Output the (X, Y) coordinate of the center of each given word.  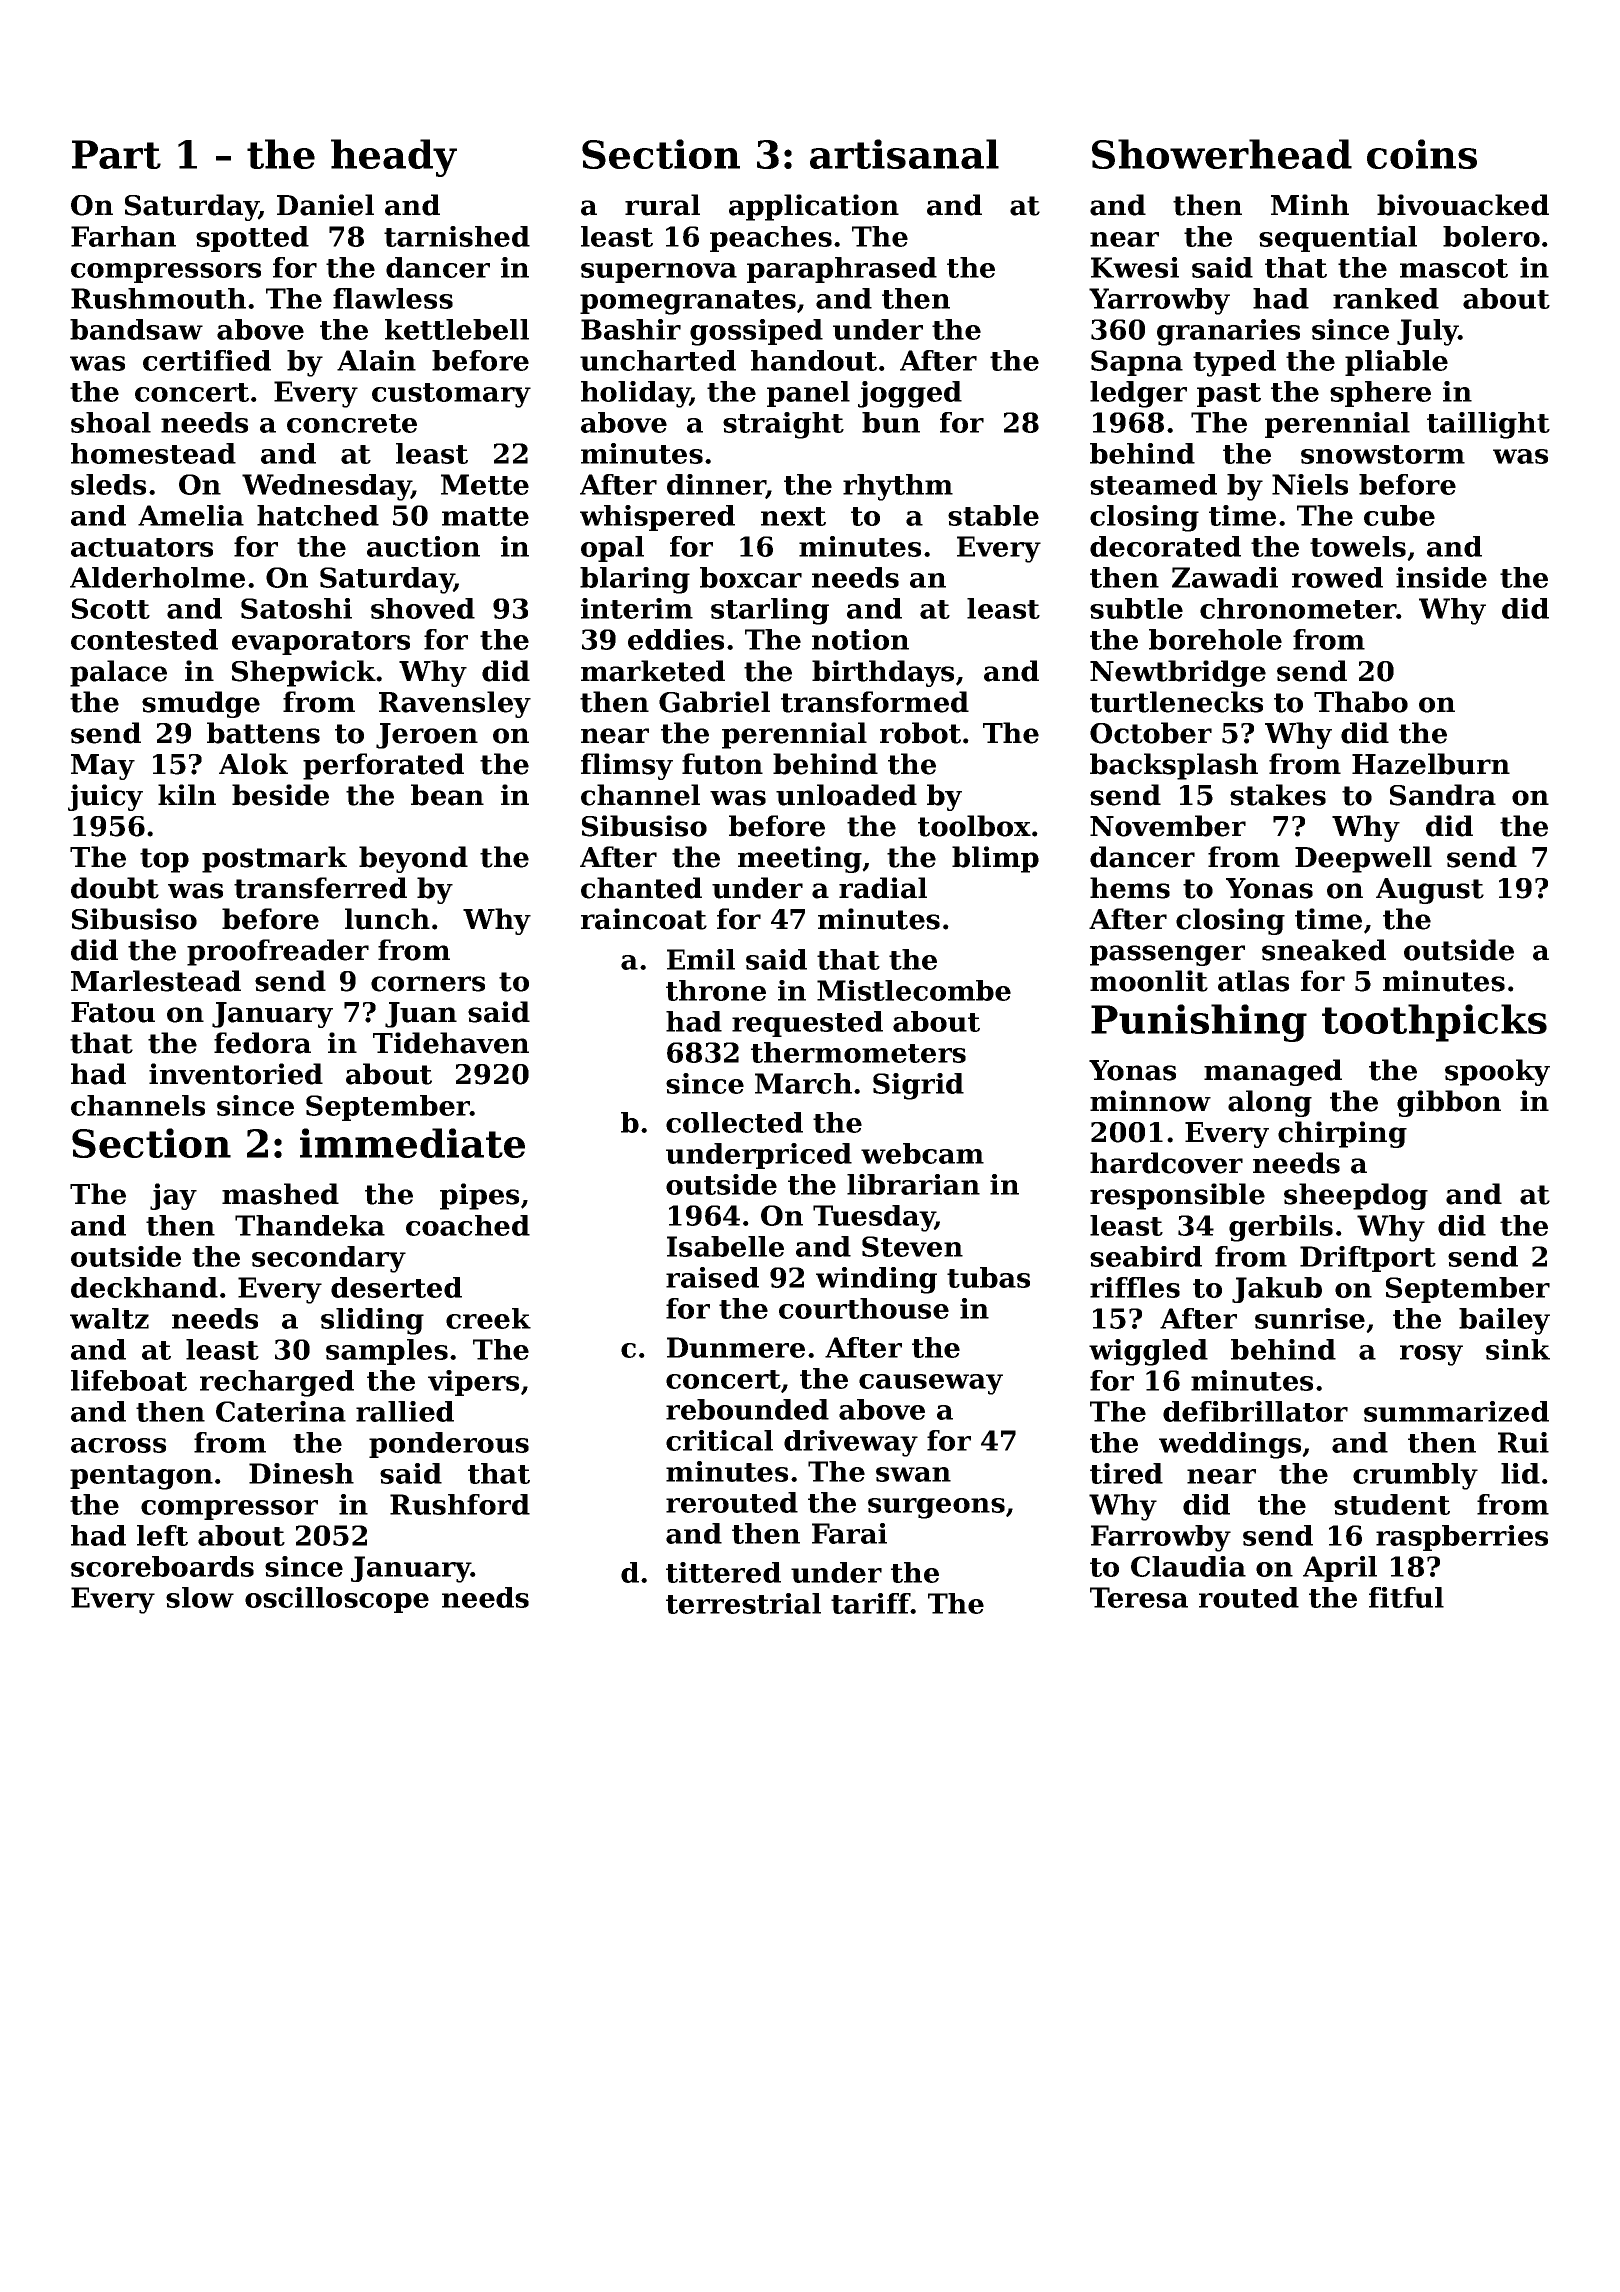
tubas (988, 1277)
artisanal (904, 154)
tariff (871, 1603)
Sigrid (918, 1086)
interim (637, 608)
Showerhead (1222, 154)
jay (173, 1196)
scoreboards (162, 1566)
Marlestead (156, 981)
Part (116, 154)
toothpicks (1434, 1023)
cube (1399, 515)
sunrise (1310, 1318)
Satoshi (296, 608)
